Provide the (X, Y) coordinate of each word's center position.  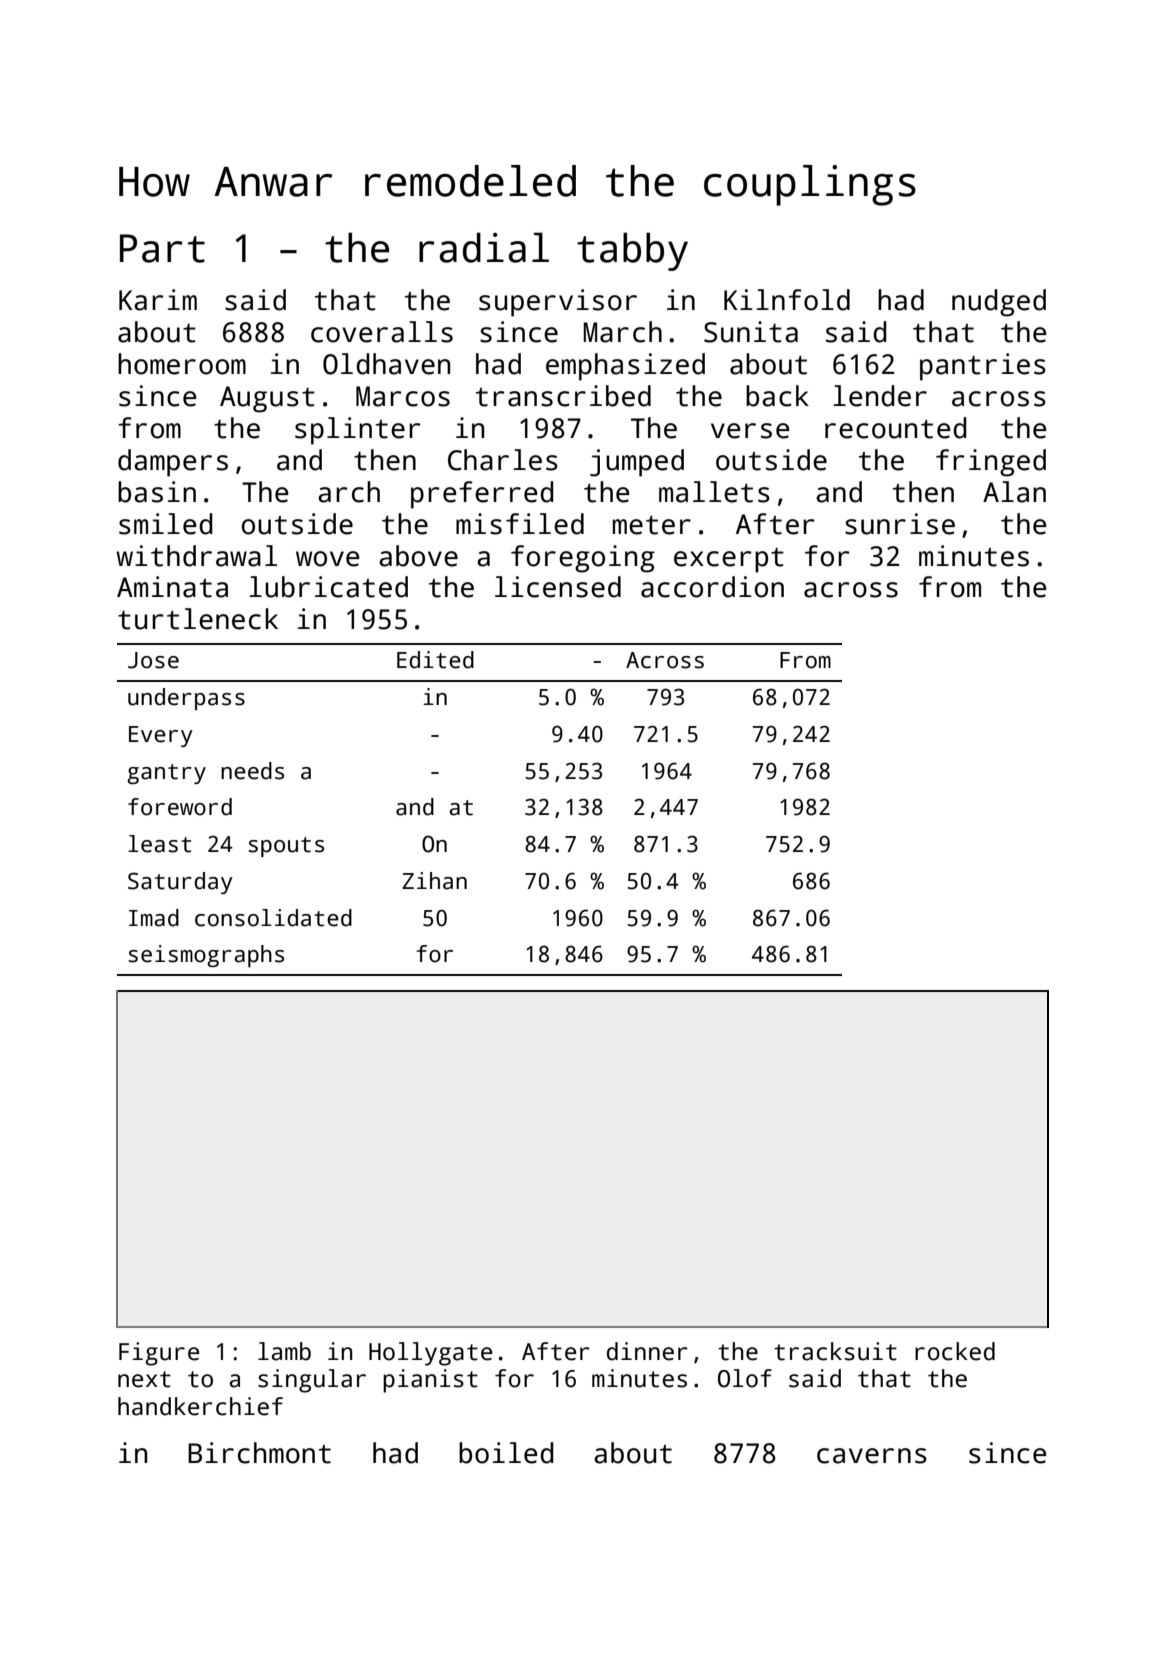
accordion (712, 587)
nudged (999, 303)
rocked (955, 1351)
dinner (647, 1351)
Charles (503, 460)
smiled (166, 524)
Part (162, 248)
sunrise (900, 524)
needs (252, 771)
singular (312, 1381)
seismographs (206, 956)
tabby (632, 251)
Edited (435, 660)
